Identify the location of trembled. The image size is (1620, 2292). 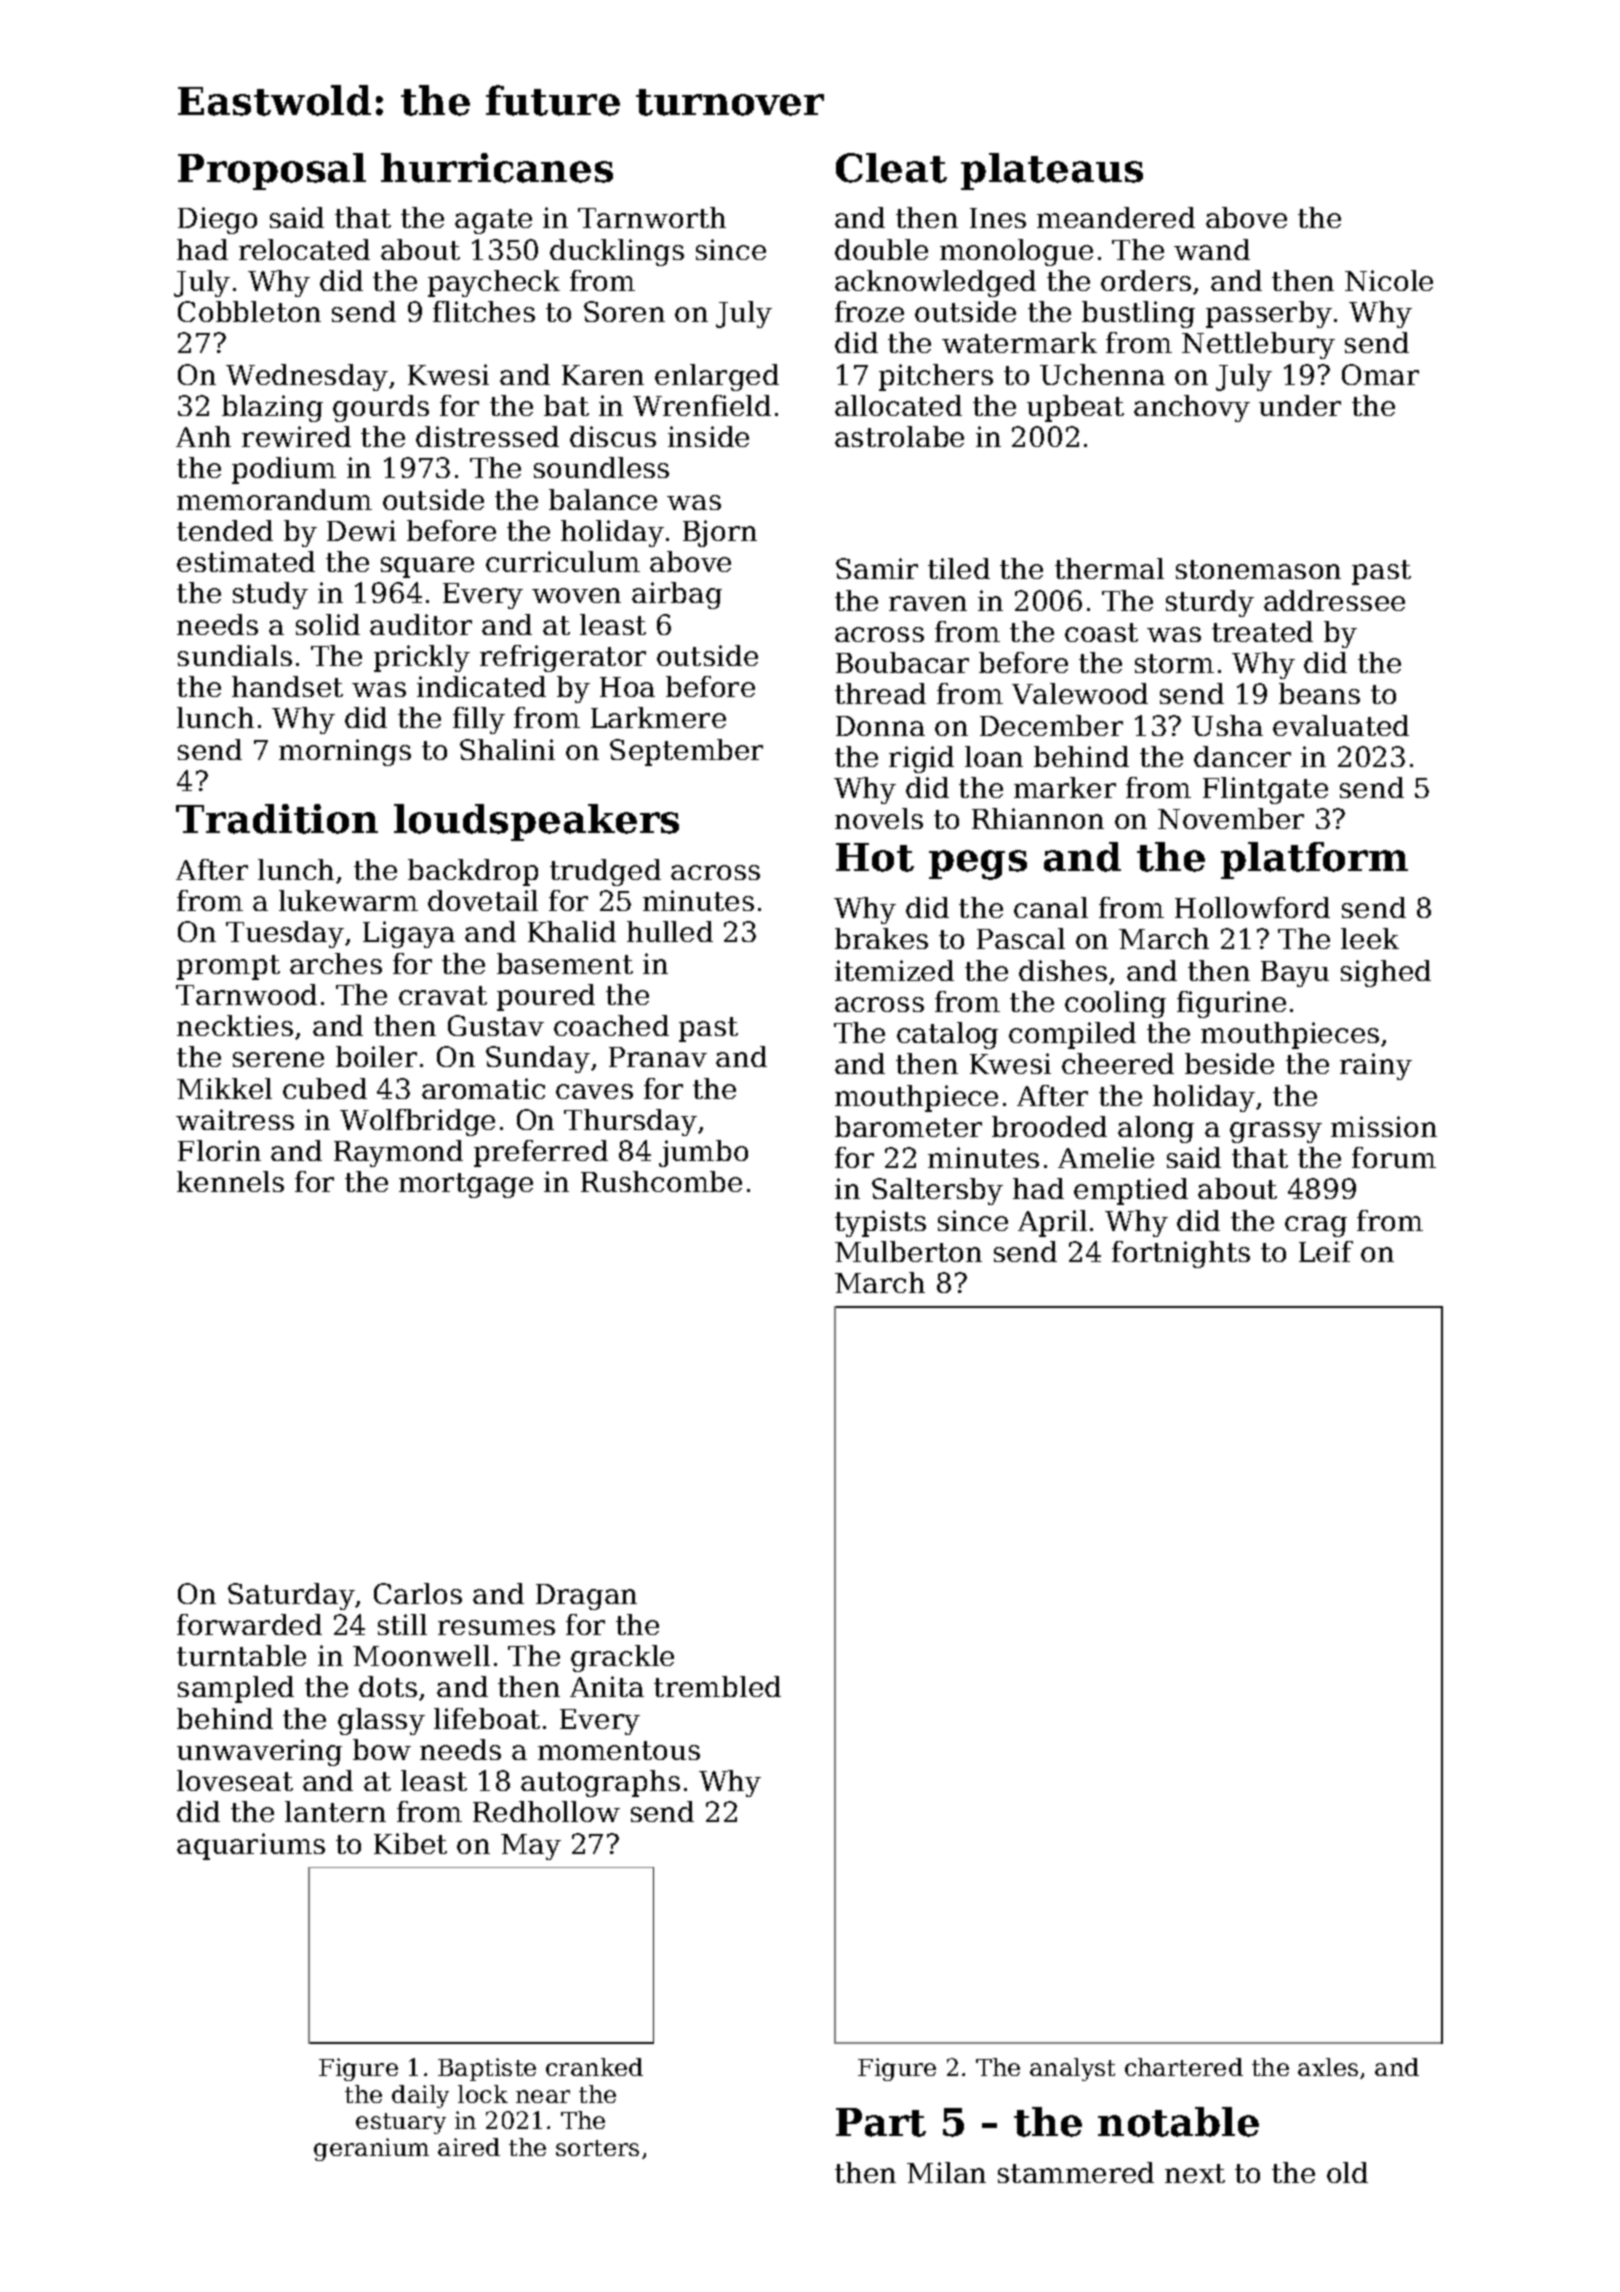
(717, 1686).
